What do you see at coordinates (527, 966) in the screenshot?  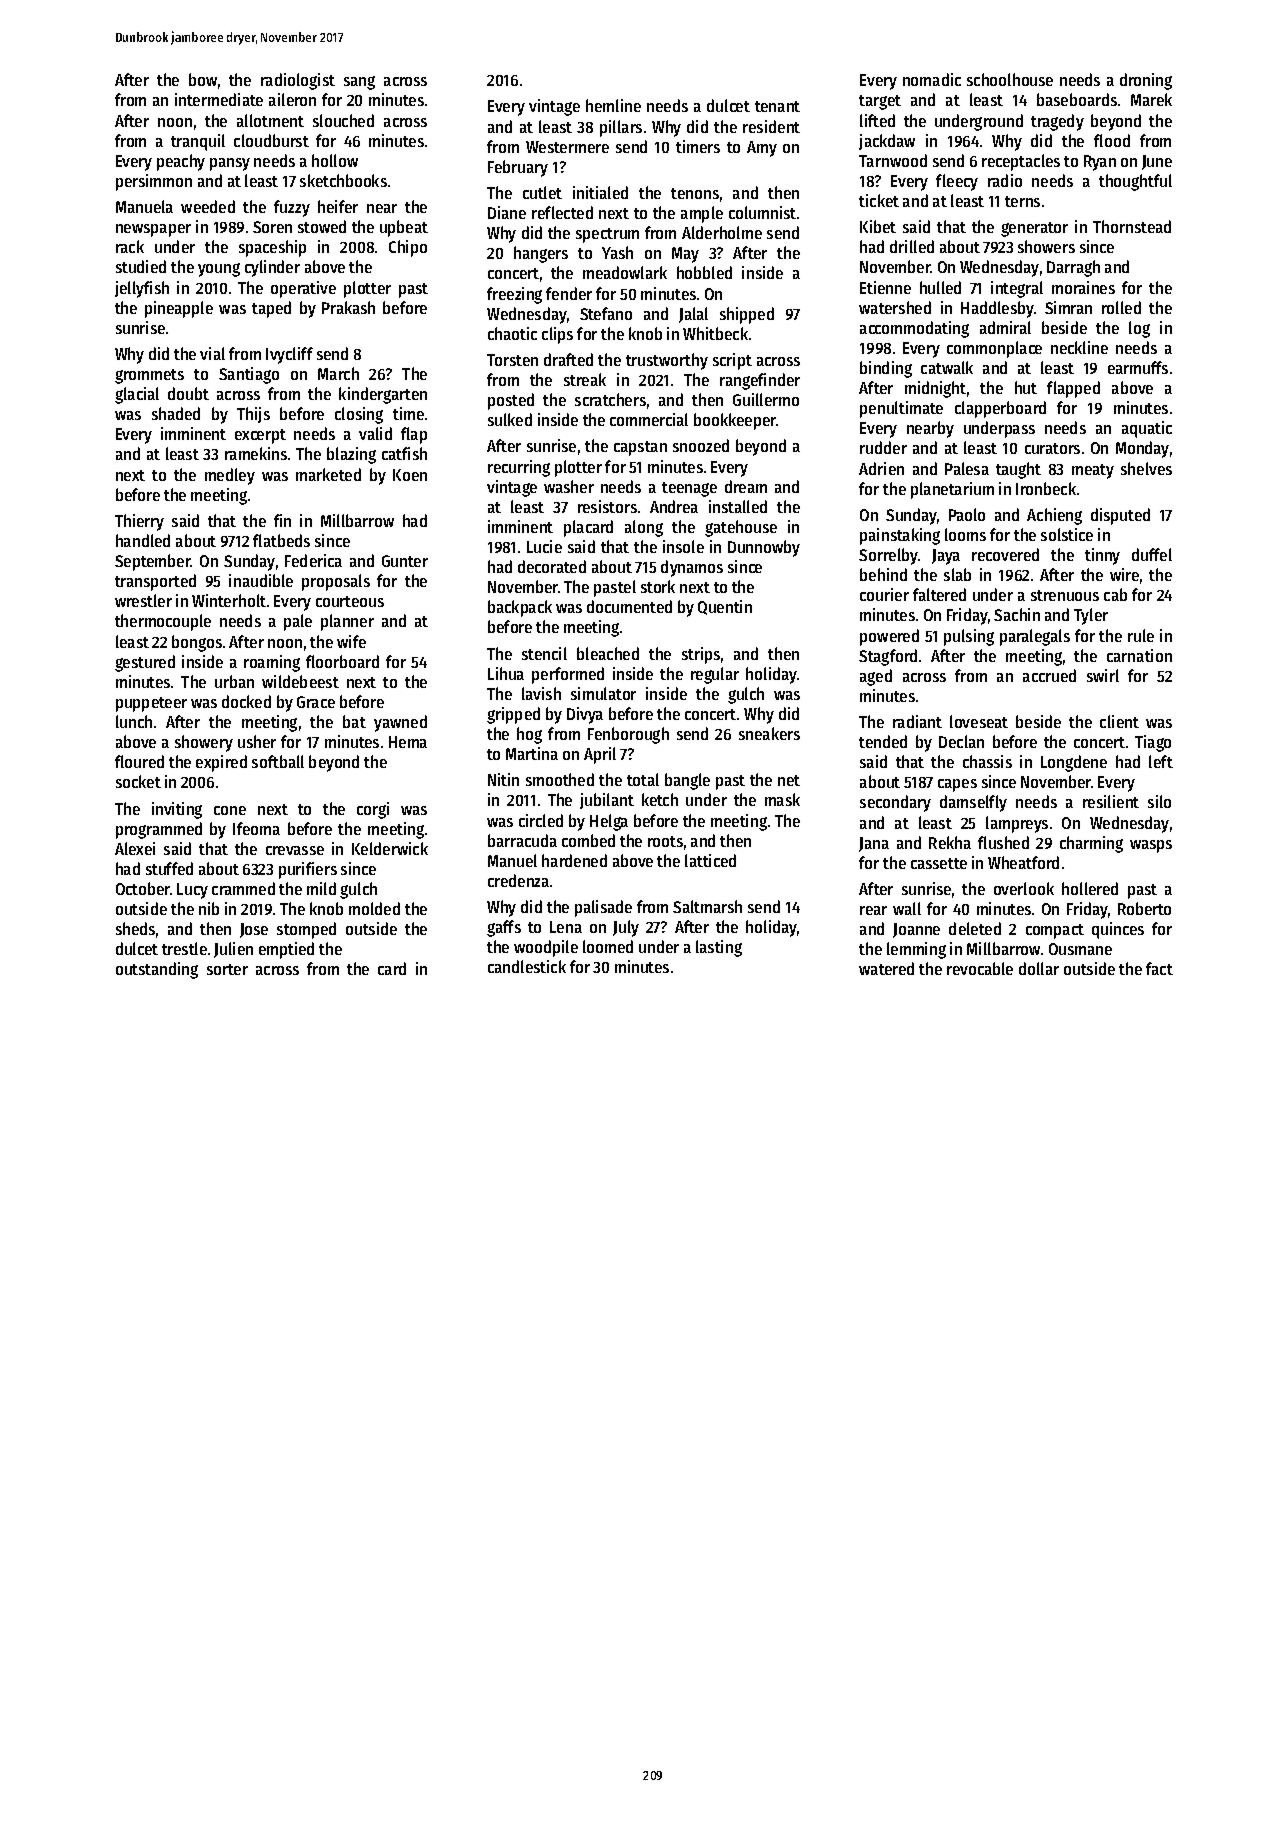 I see `candlestick` at bounding box center [527, 966].
